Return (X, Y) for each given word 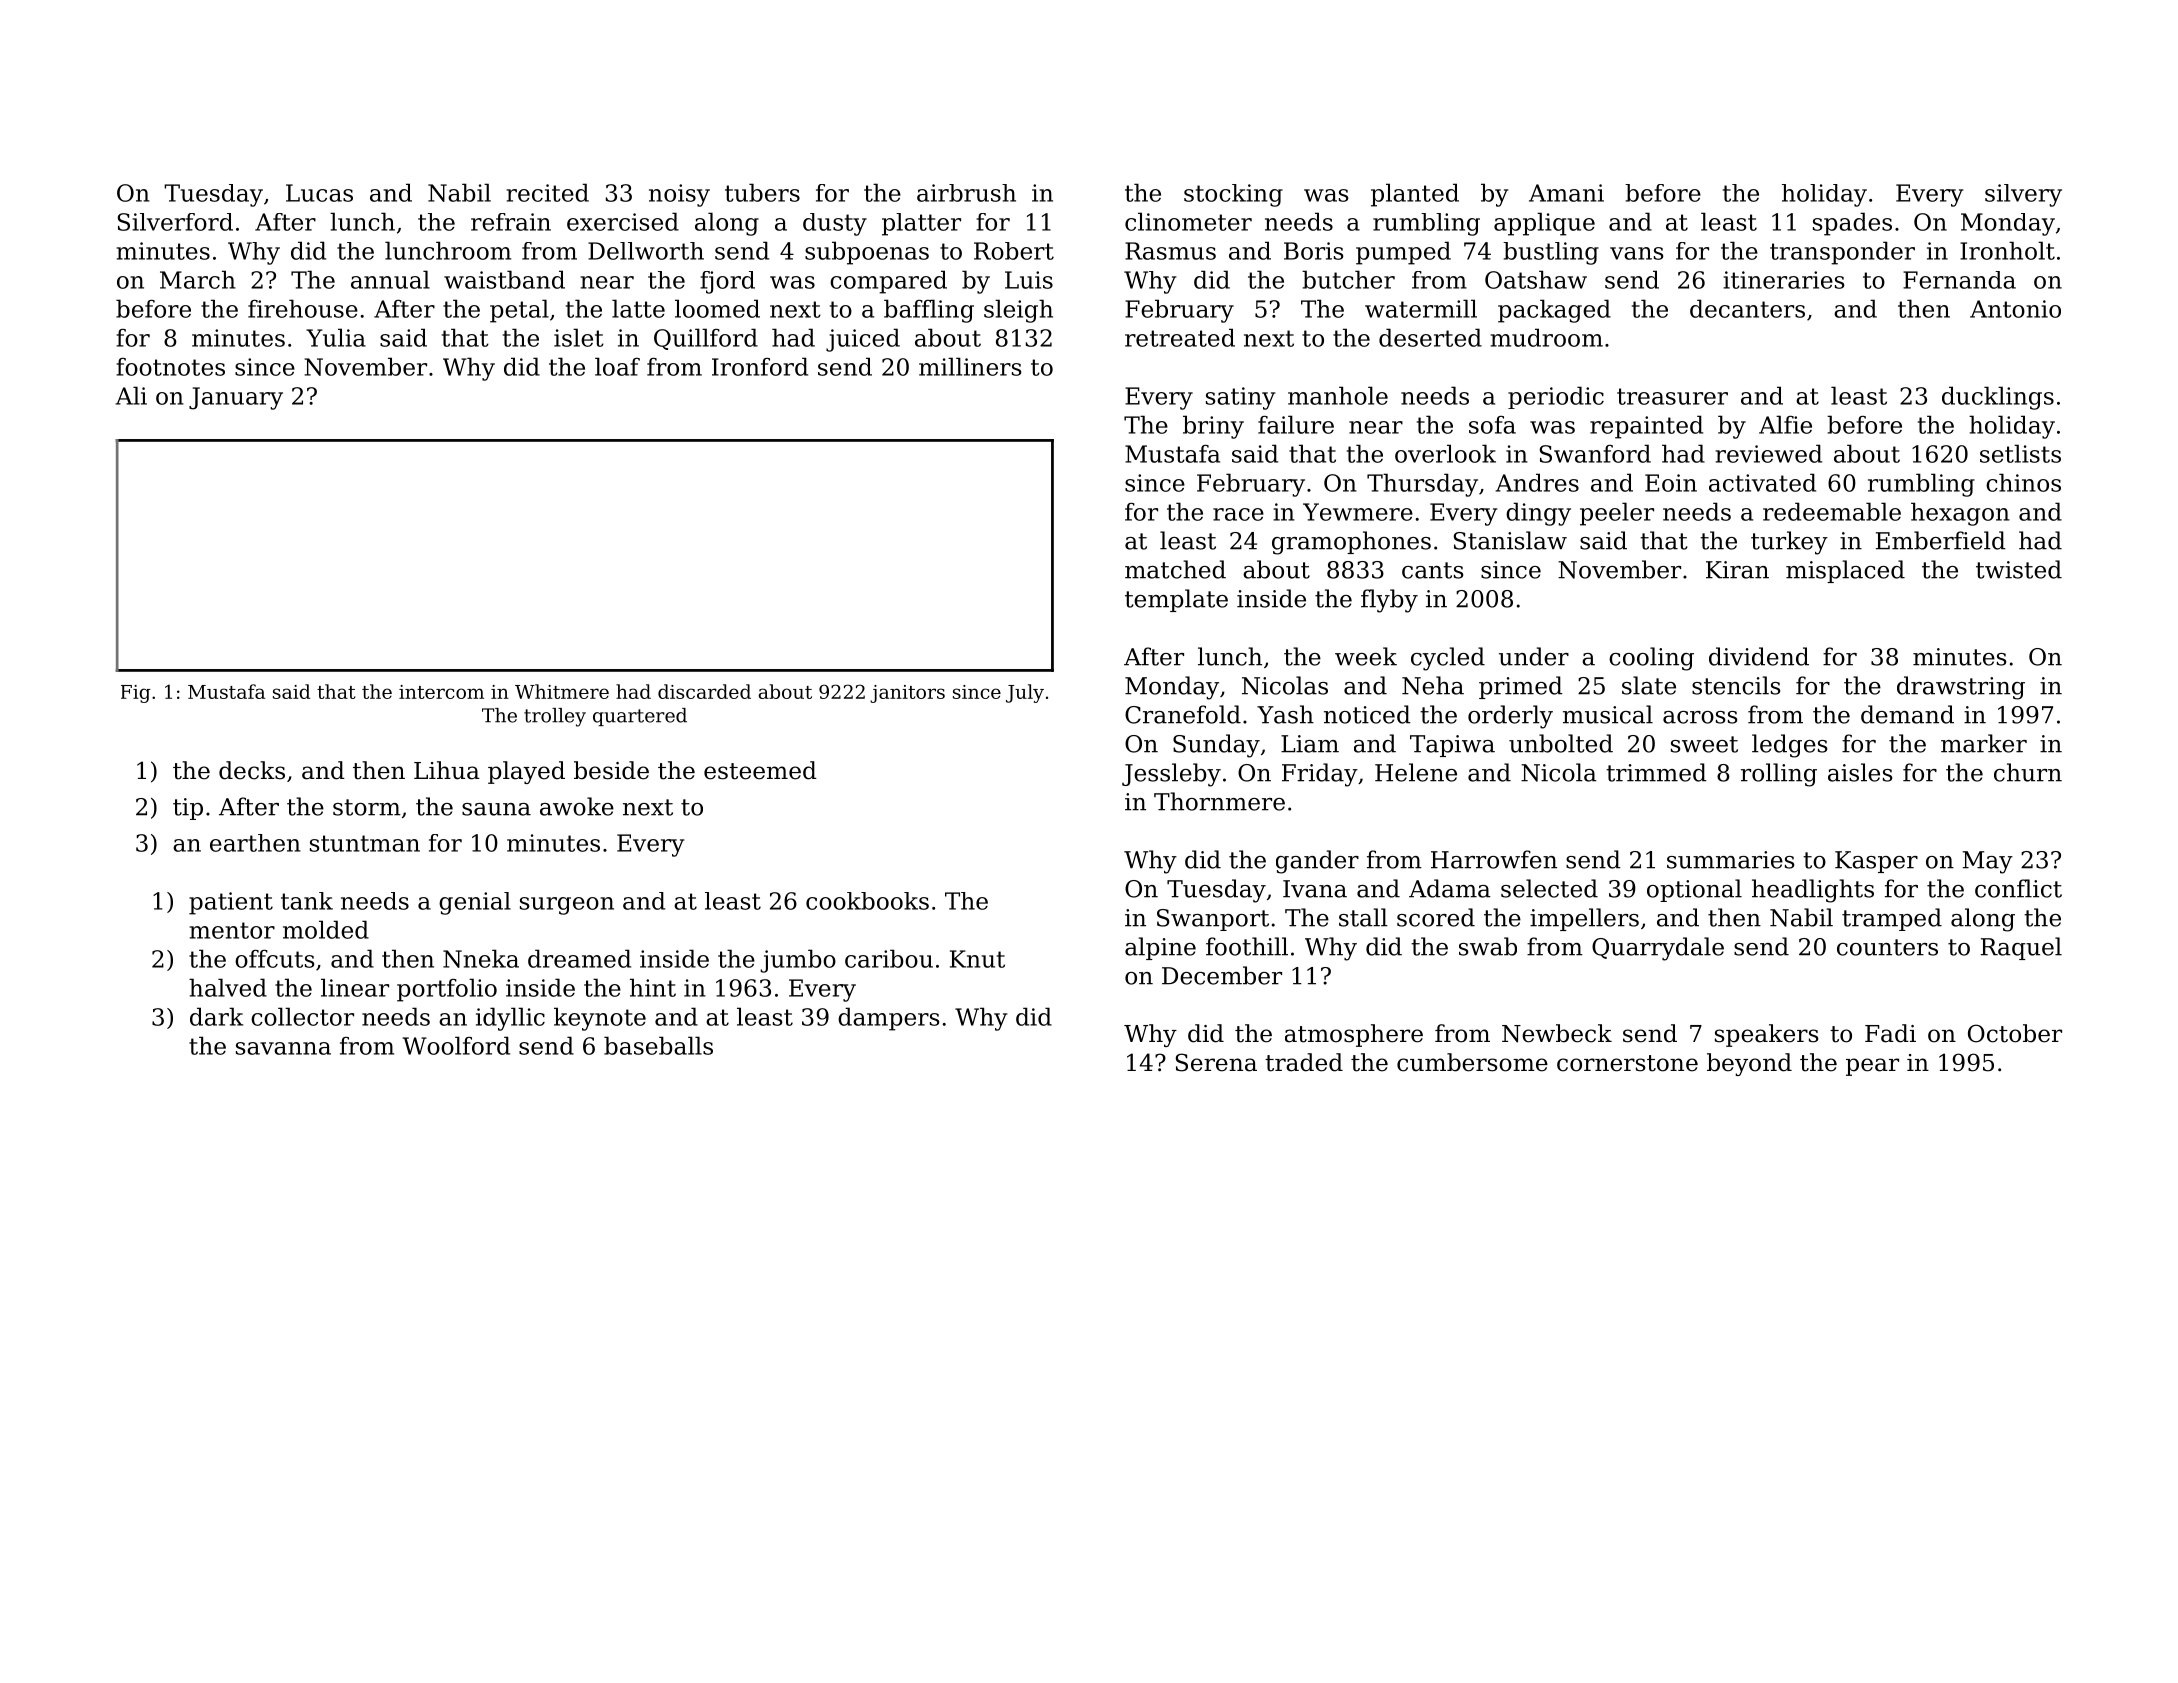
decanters (1747, 308)
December (1222, 975)
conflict (2018, 888)
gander (1317, 862)
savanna (283, 1048)
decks (252, 770)
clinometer (1188, 221)
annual (390, 279)
